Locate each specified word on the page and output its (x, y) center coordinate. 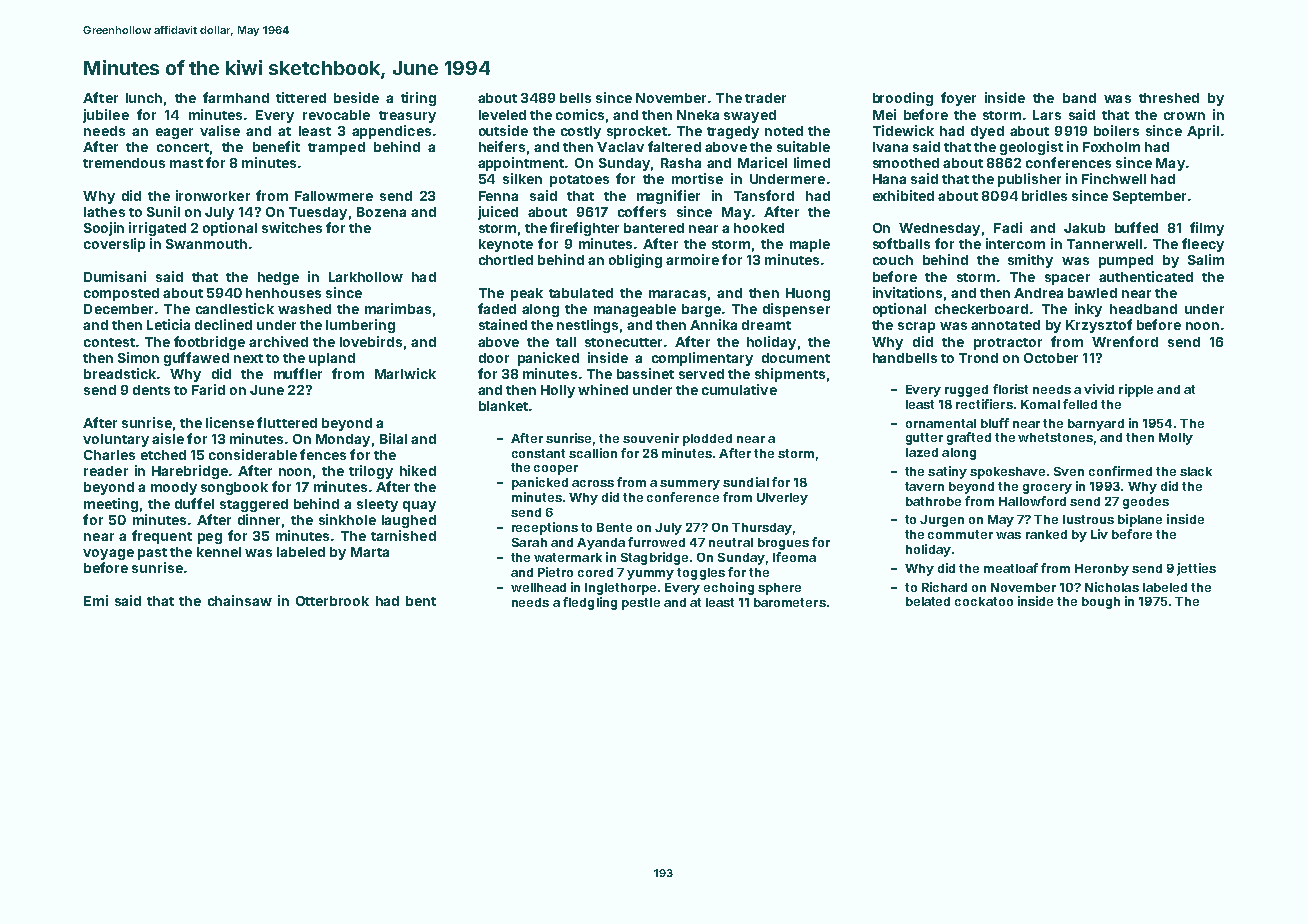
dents (151, 390)
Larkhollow (366, 277)
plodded (707, 440)
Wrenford (1125, 341)
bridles (1044, 195)
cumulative (739, 389)
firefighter (584, 229)
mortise (697, 178)
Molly (1176, 439)
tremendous (124, 163)
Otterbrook (332, 601)
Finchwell (1114, 178)
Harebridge (190, 472)
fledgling (590, 603)
